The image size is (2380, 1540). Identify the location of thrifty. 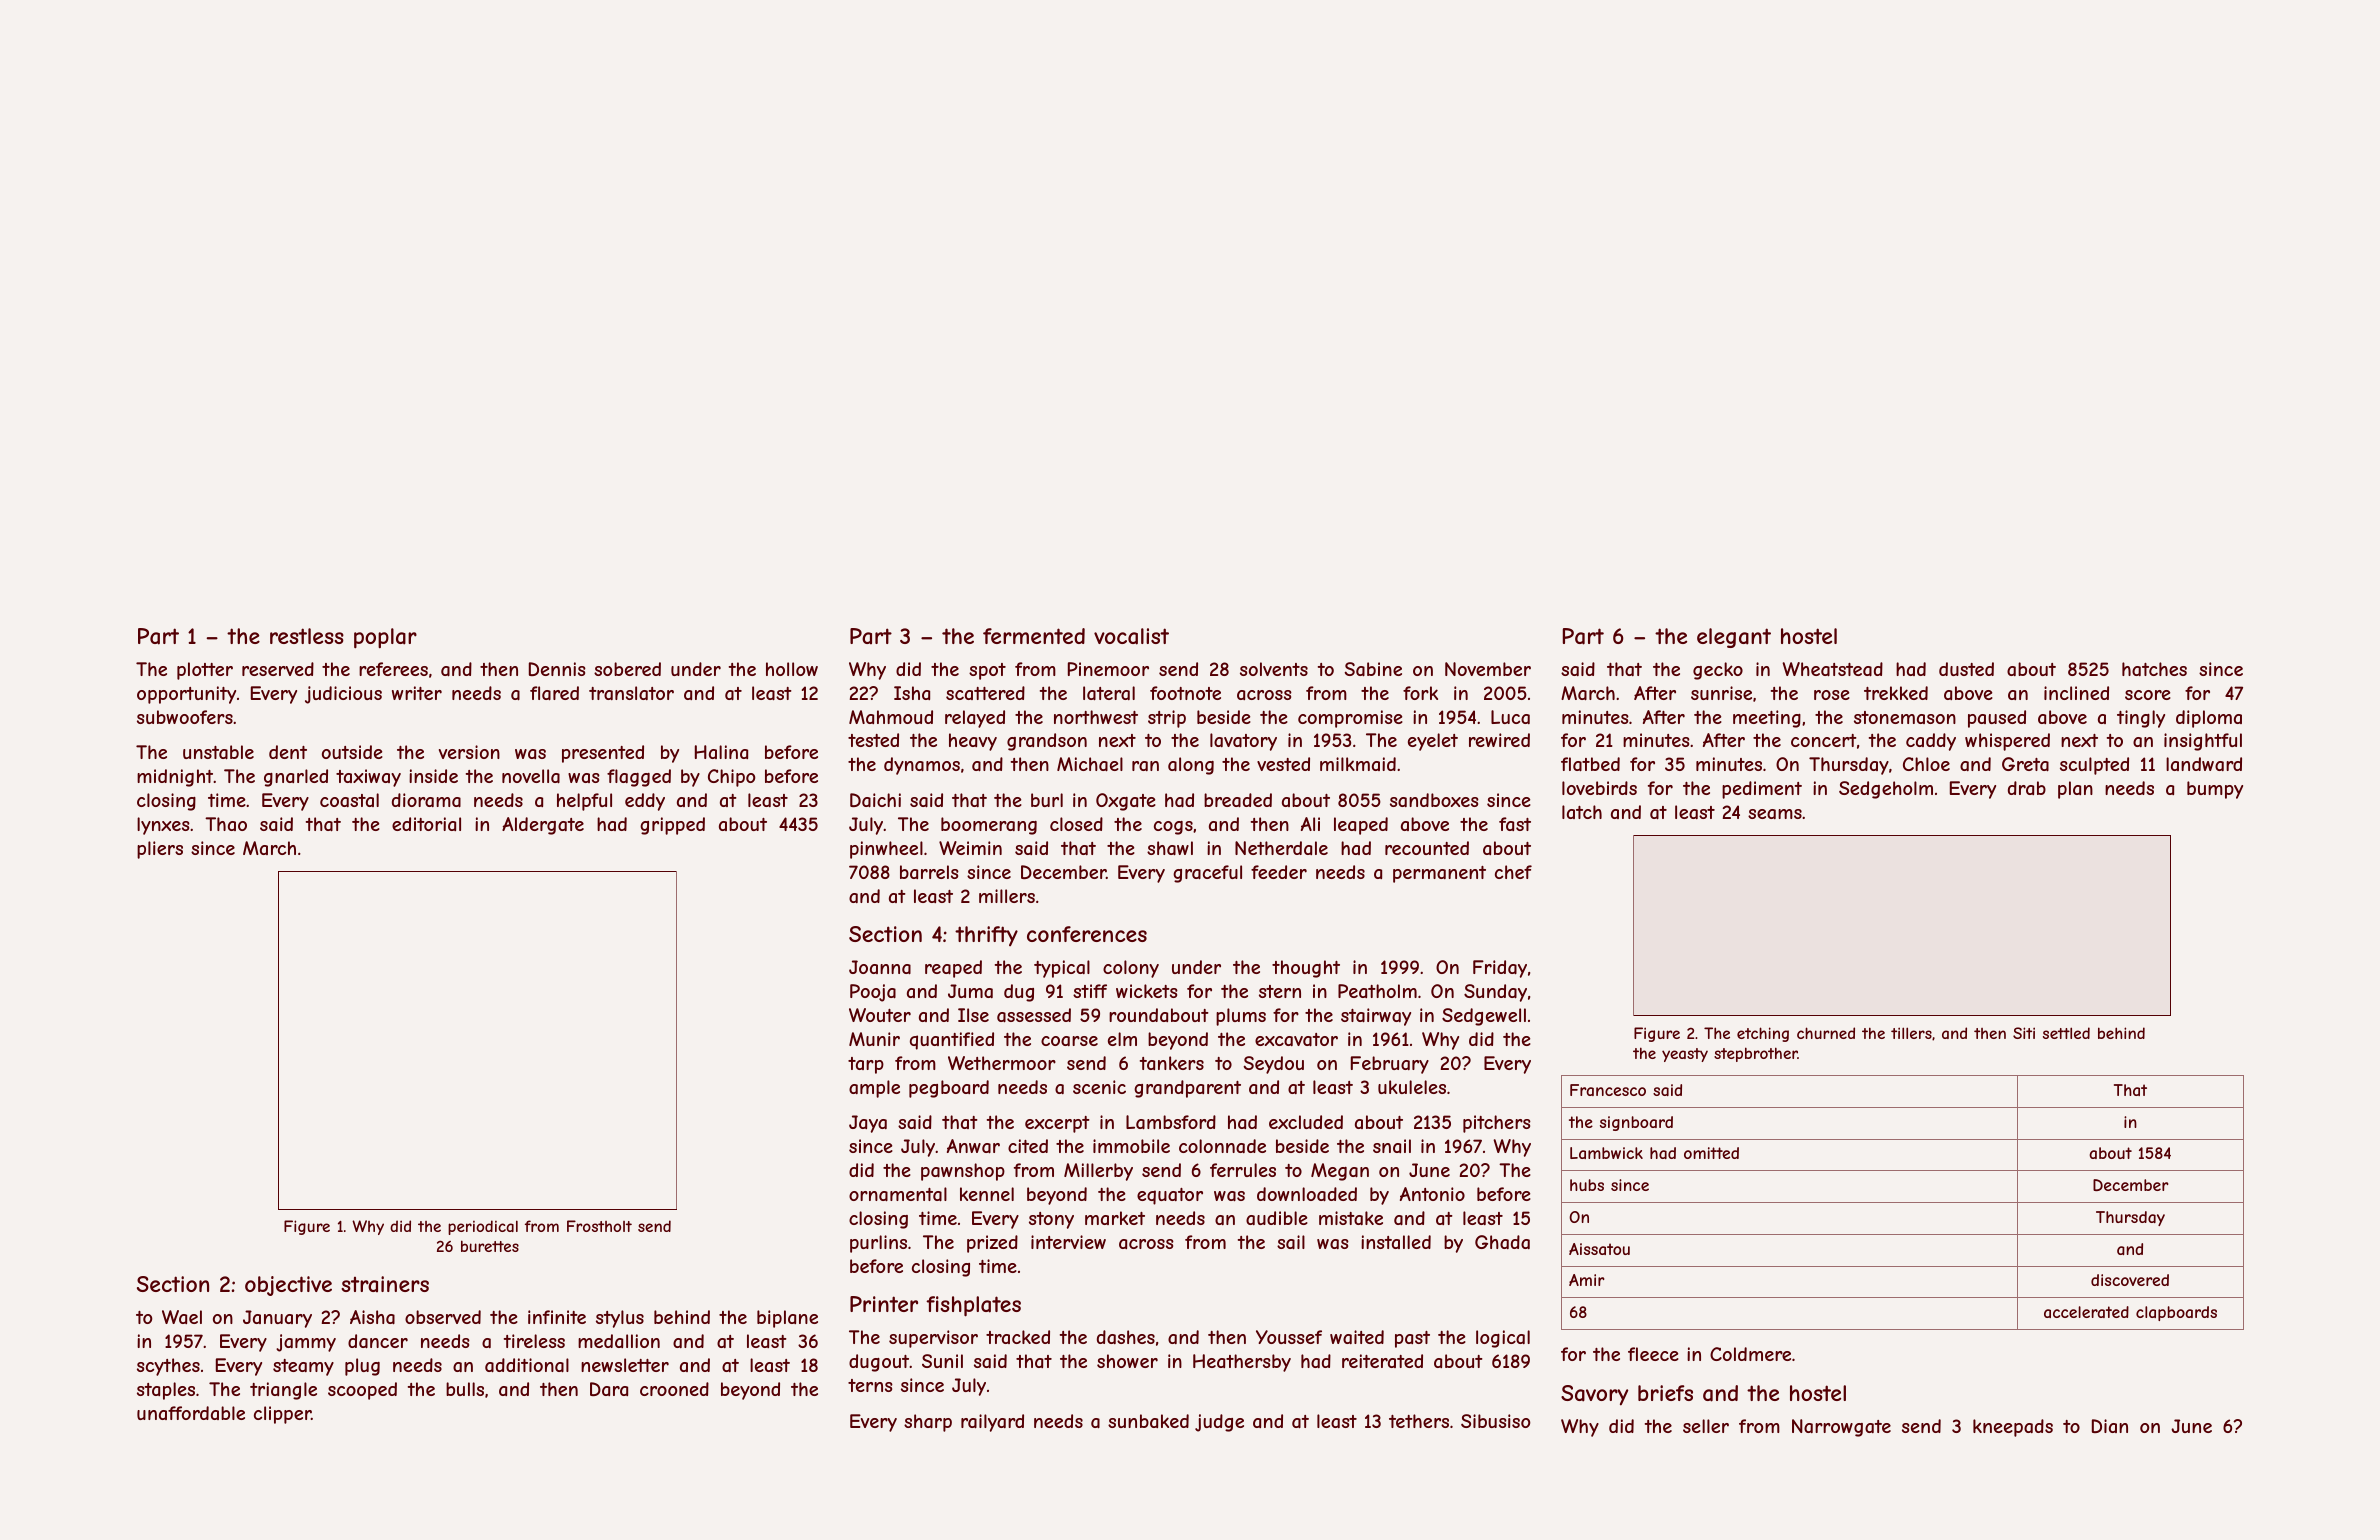
(986, 936).
